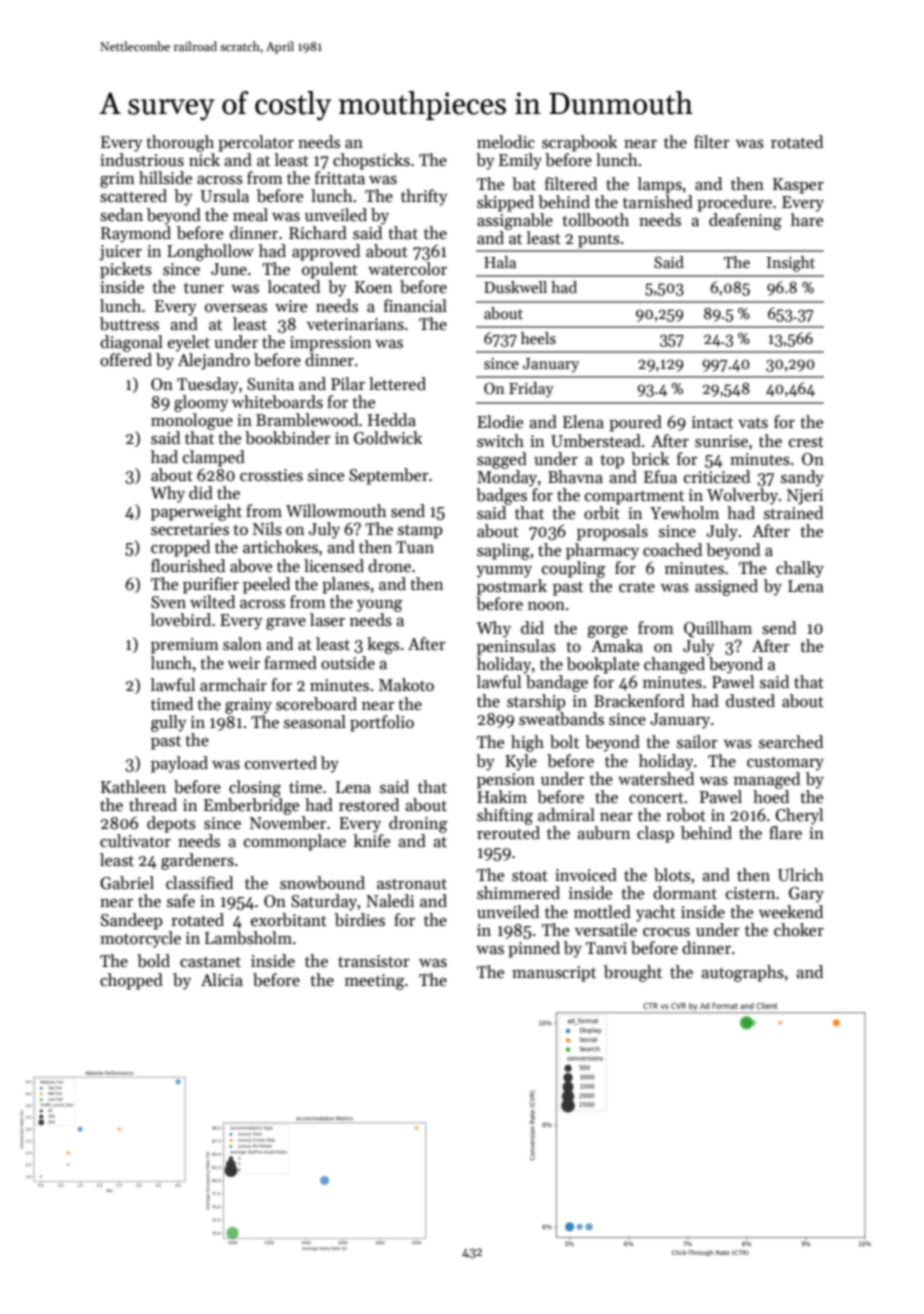  I want to click on shimmered, so click(518, 893).
